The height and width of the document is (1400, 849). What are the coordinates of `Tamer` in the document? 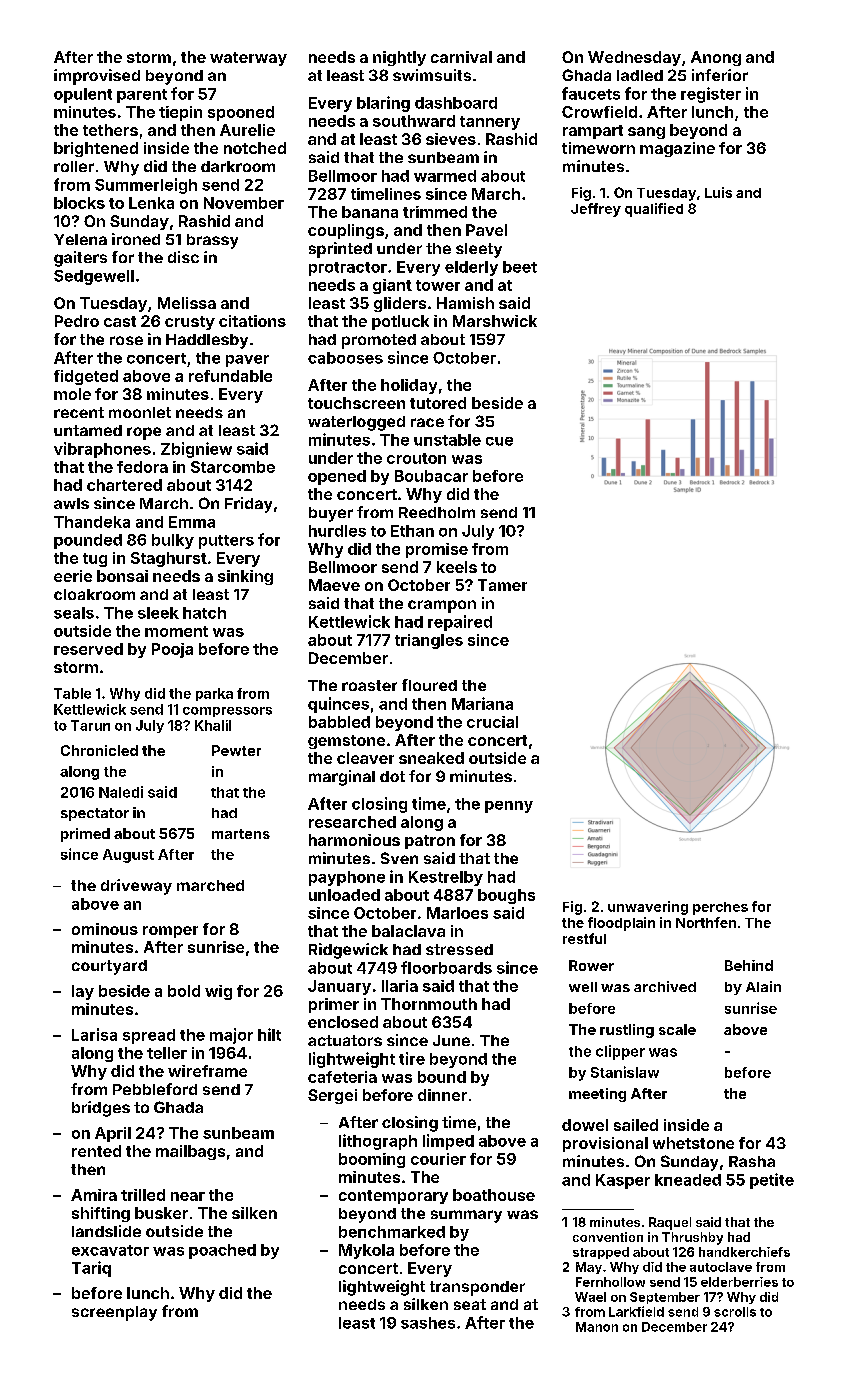 It's located at (502, 585).
